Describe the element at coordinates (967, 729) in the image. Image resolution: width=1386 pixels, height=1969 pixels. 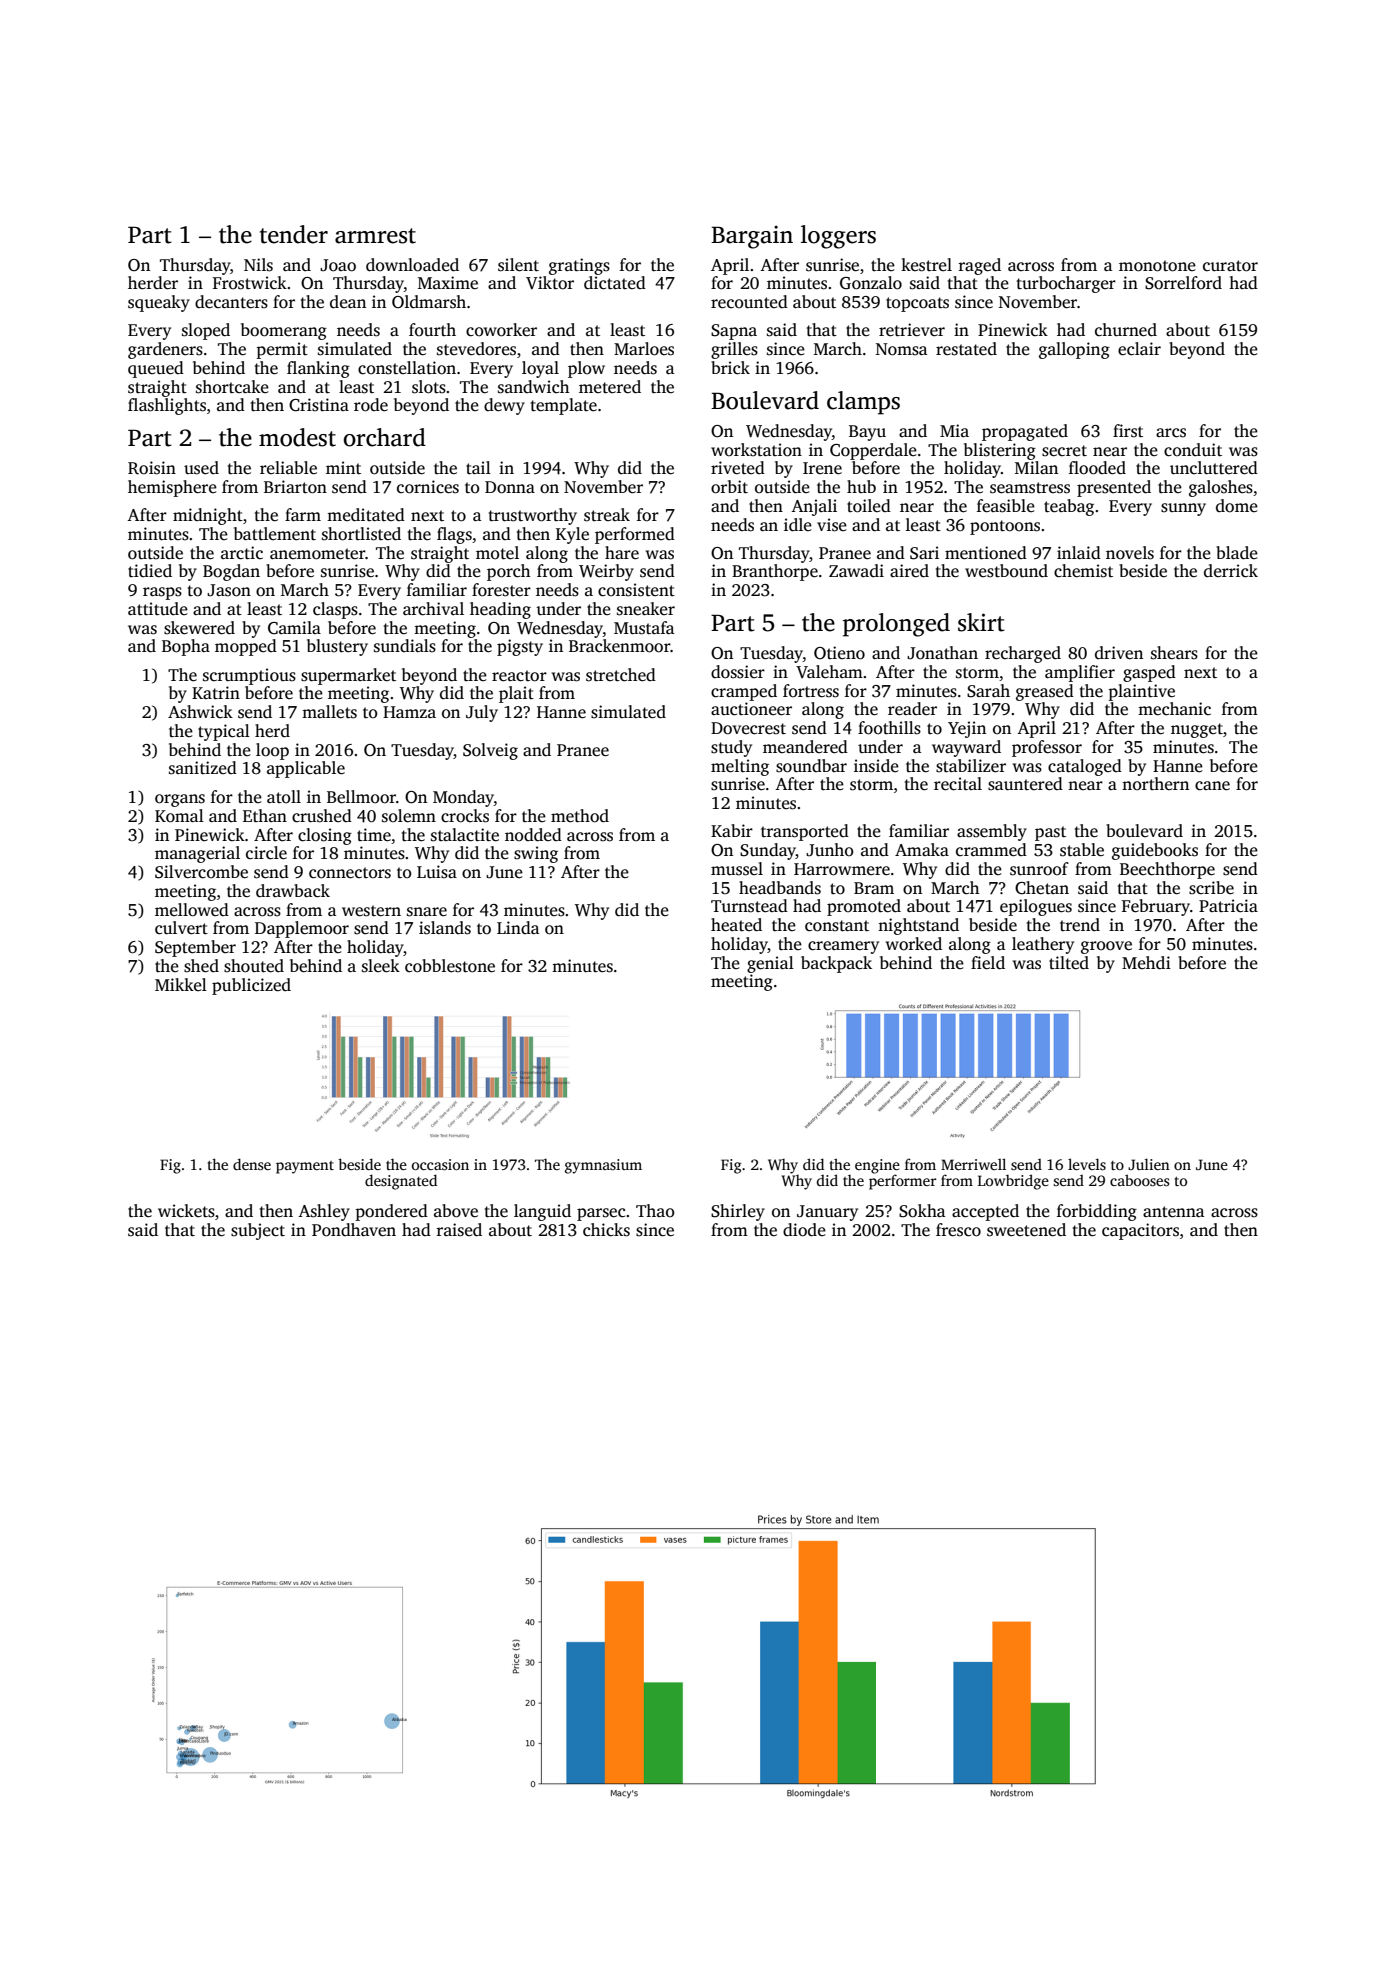
I see `Yejin` at that location.
